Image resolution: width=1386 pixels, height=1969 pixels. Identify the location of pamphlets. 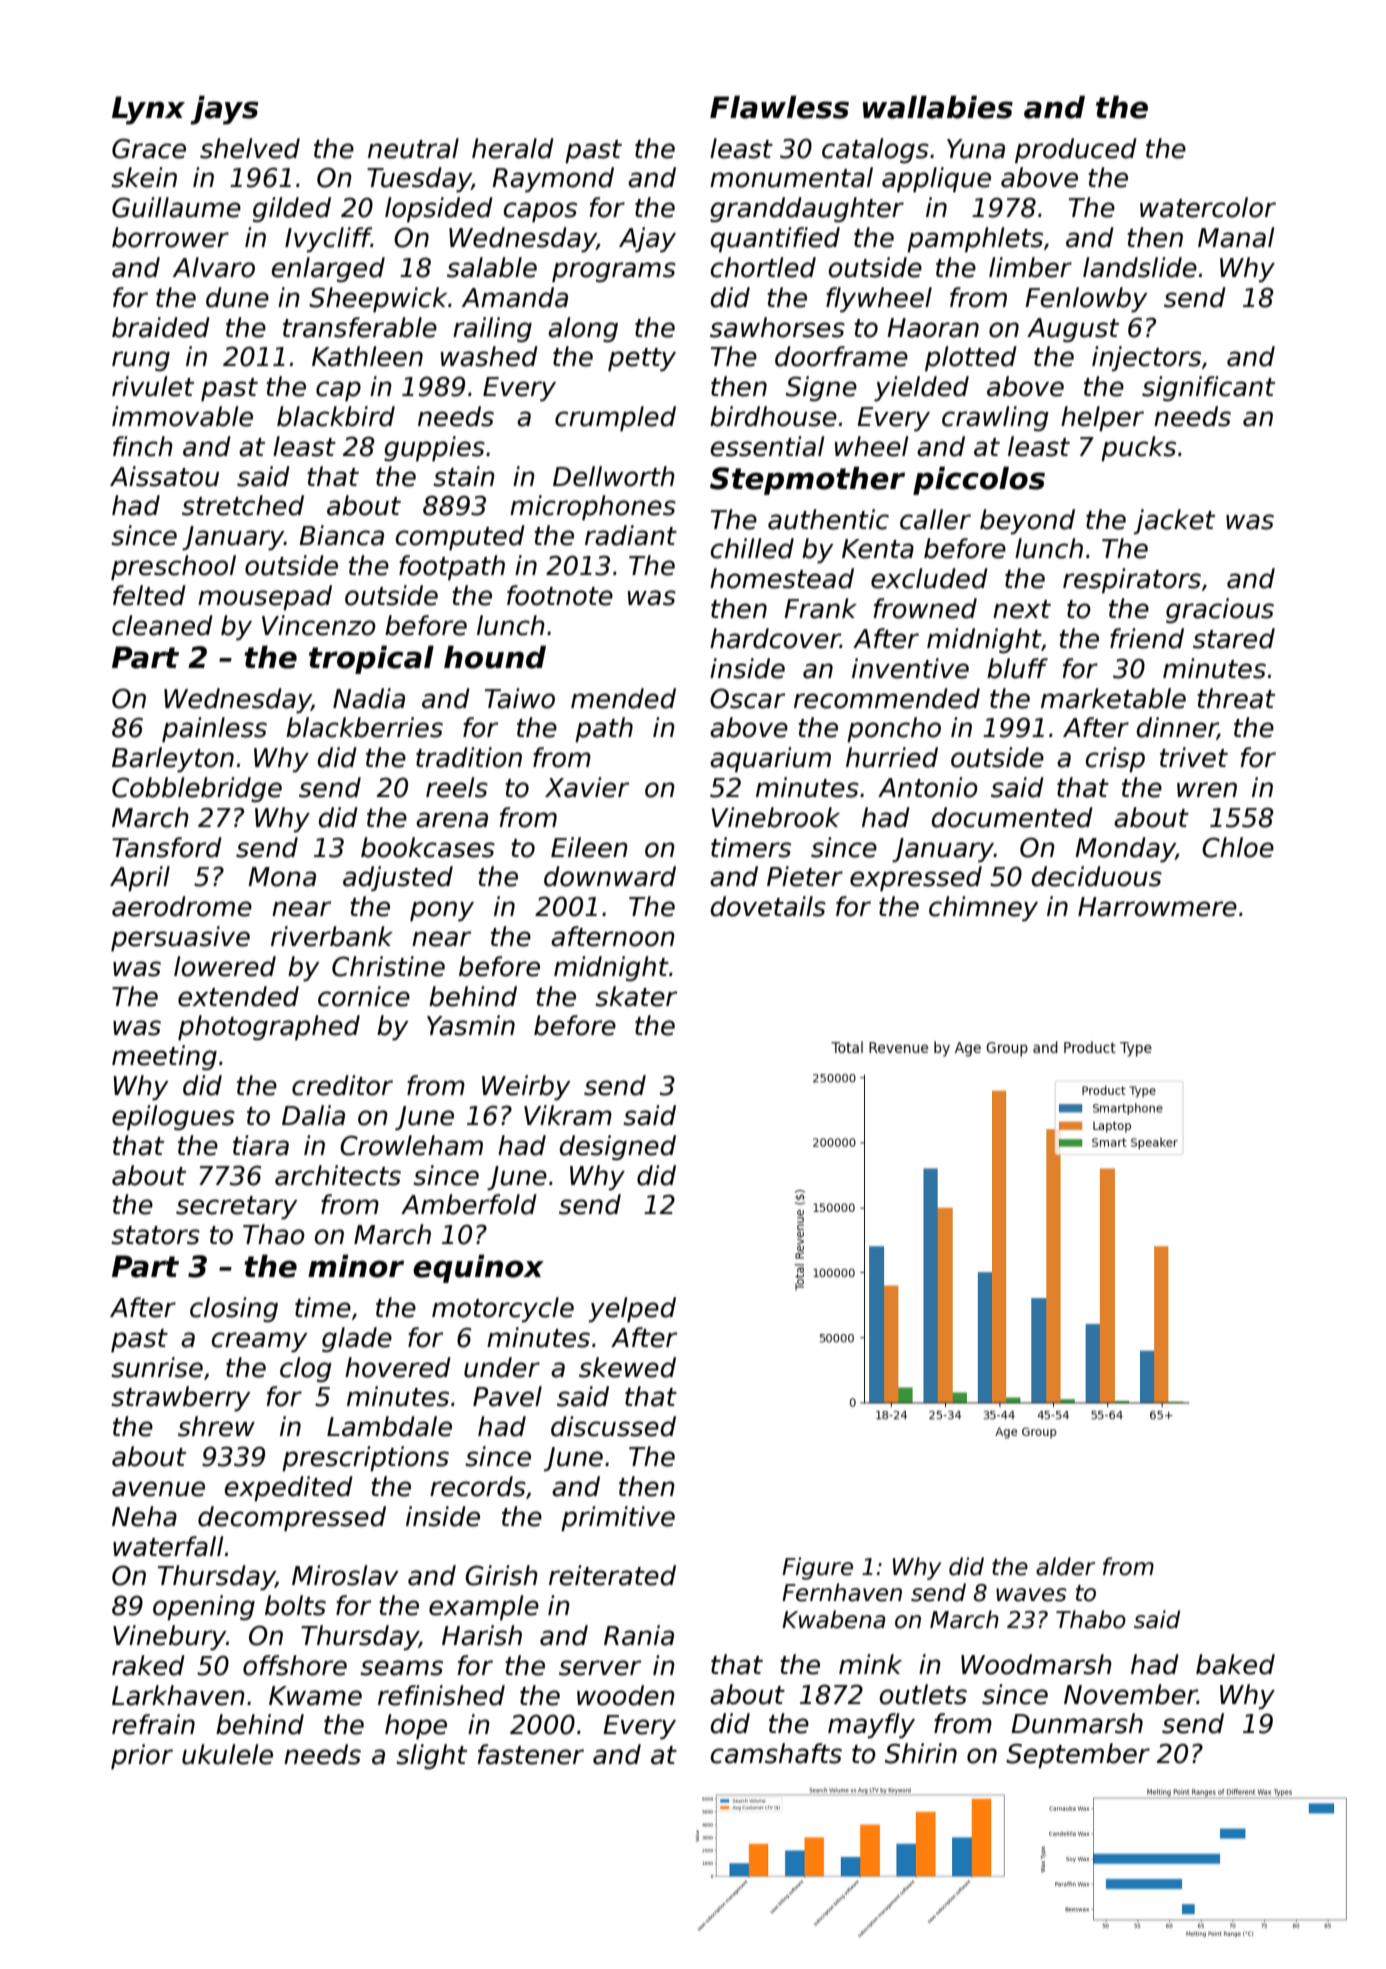
(975, 239).
